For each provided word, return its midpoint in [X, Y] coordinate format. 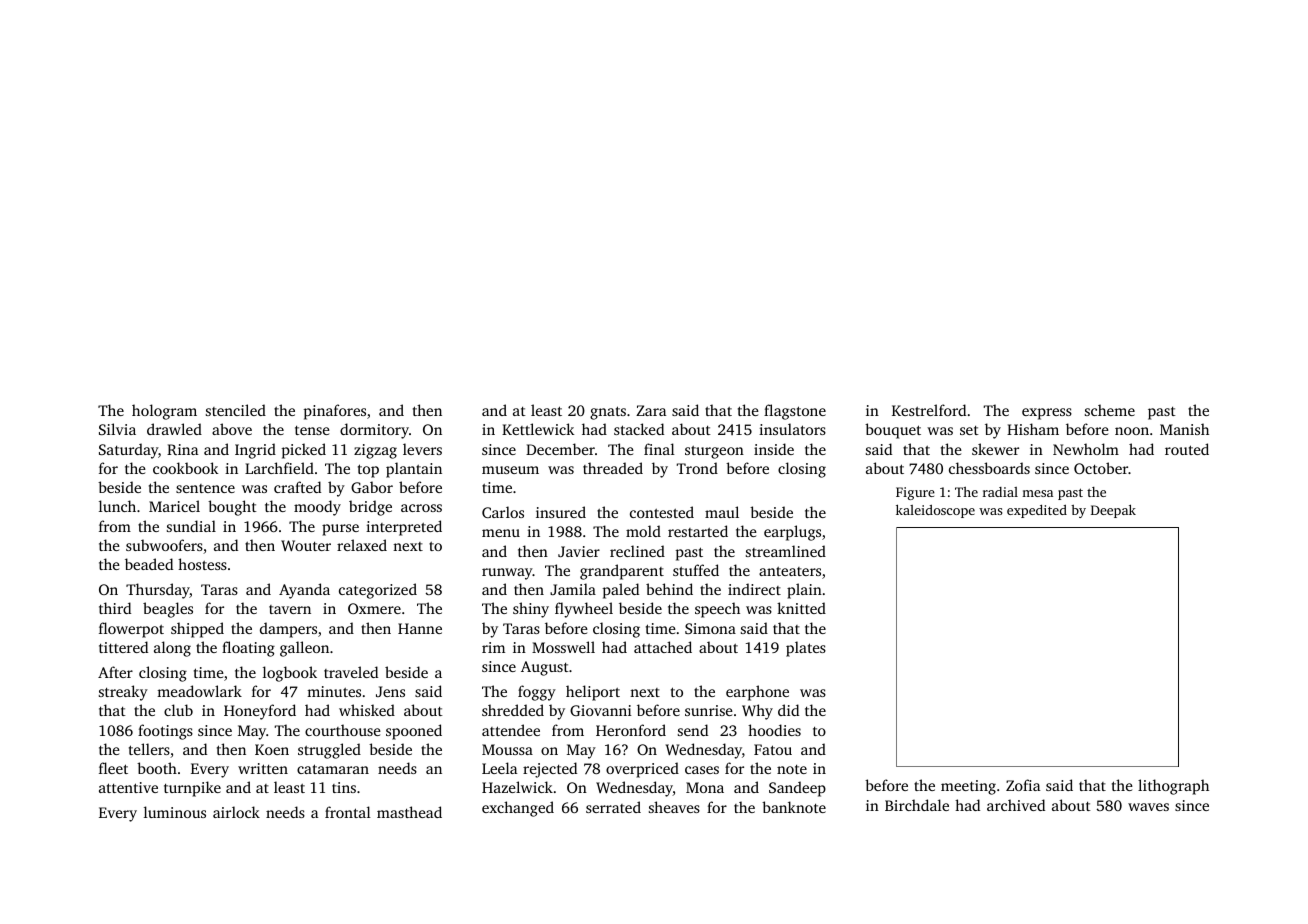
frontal [348, 812]
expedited [1037, 511]
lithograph [1173, 787]
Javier [579, 551]
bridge [370, 508]
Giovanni [601, 710]
